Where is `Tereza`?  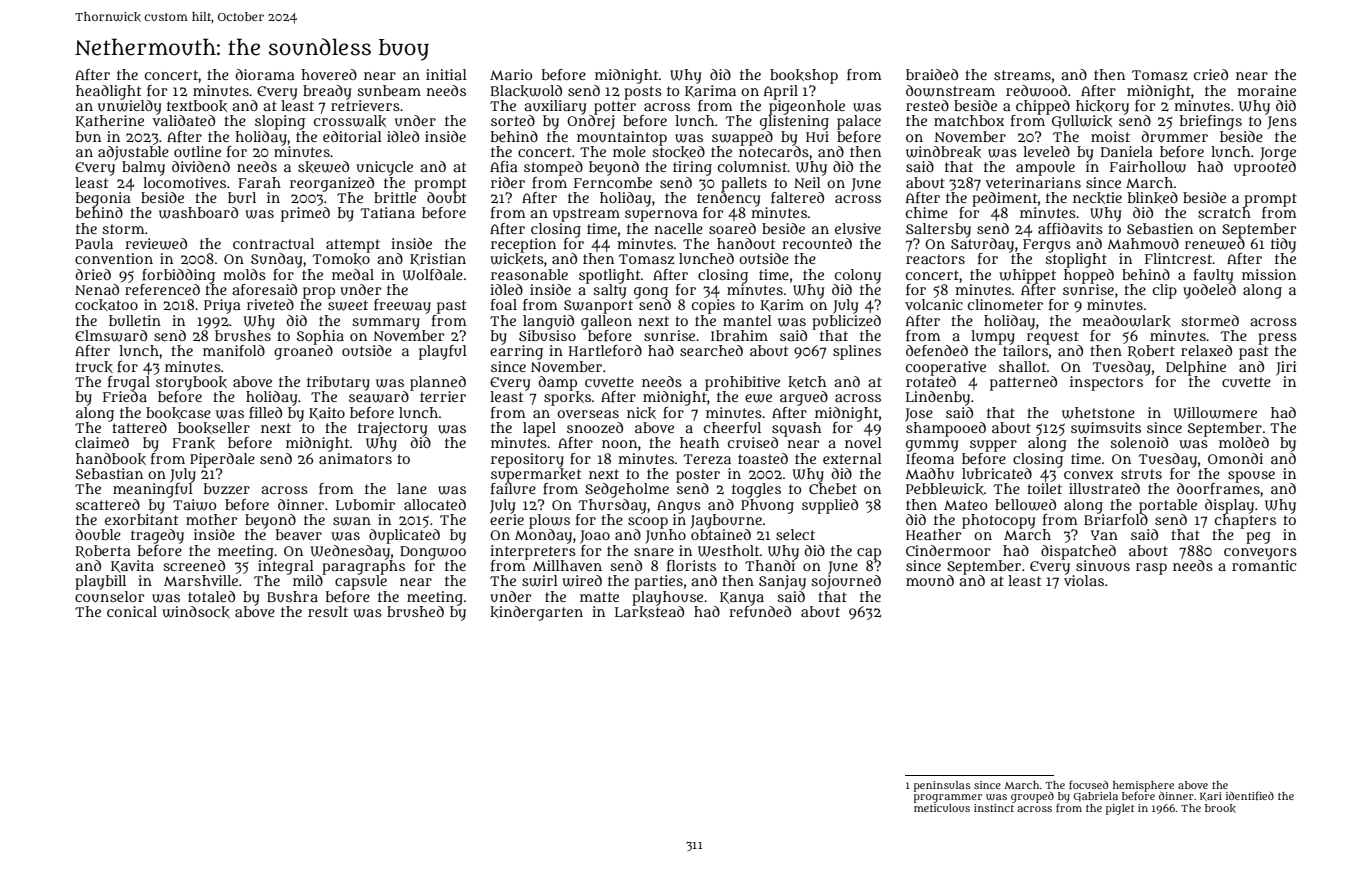 Tereza is located at coordinates (707, 459).
